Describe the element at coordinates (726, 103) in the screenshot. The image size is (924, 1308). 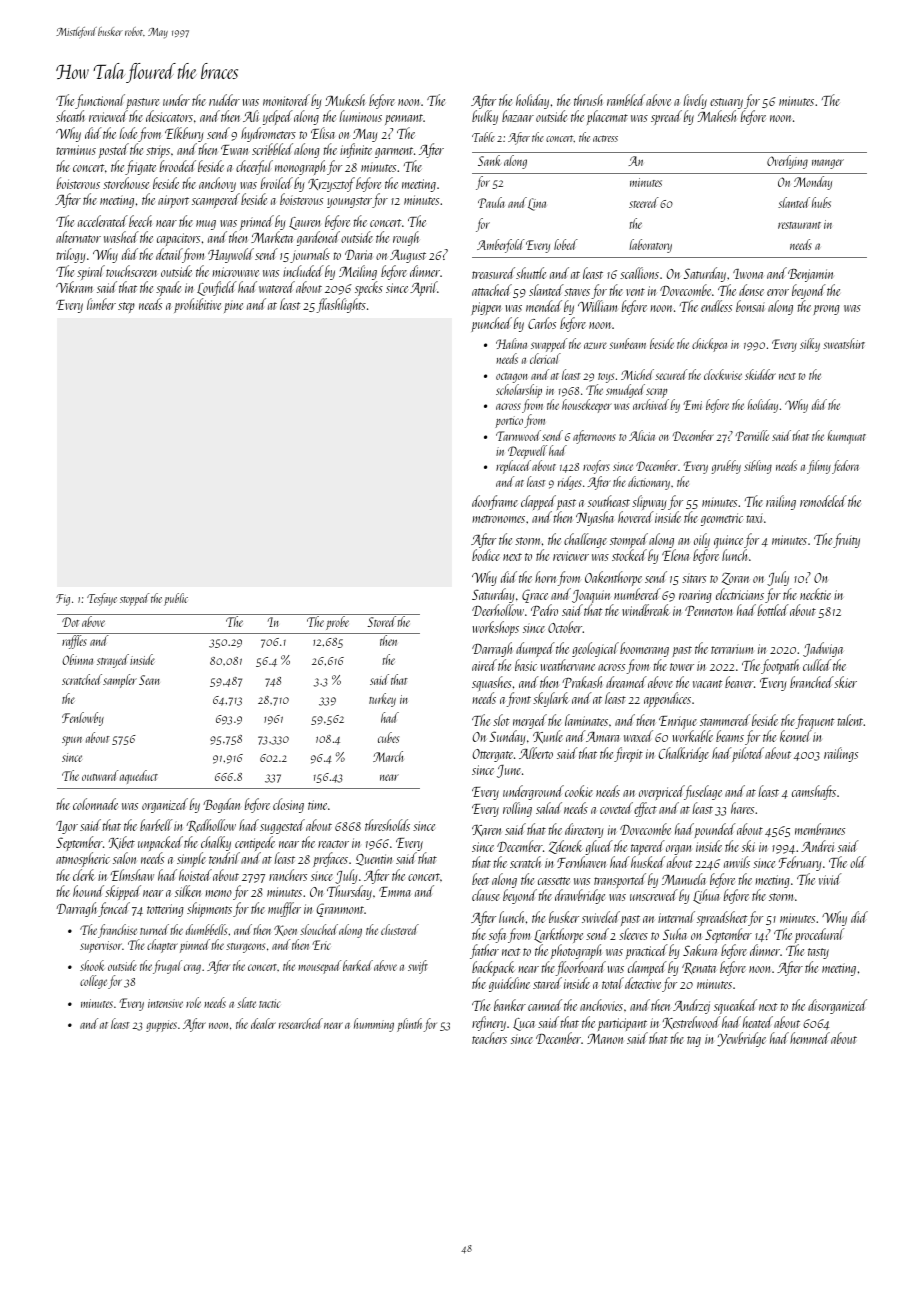
I see `estuary` at that location.
